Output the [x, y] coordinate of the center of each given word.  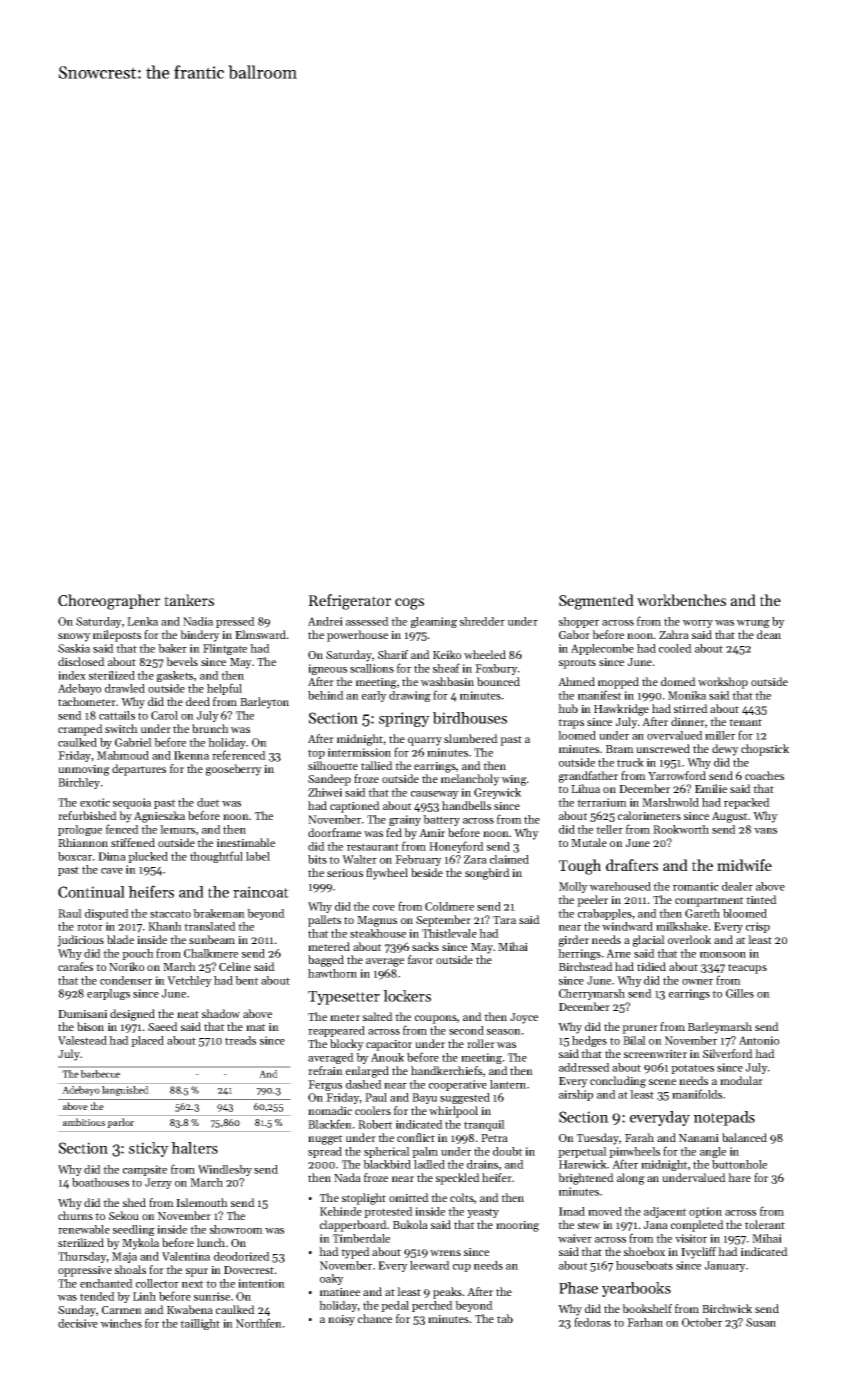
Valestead [82, 1040]
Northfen [259, 1323]
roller [481, 1043]
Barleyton [264, 703]
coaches [764, 775]
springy [404, 719]
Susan [761, 1322]
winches [121, 1323]
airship [576, 1095]
